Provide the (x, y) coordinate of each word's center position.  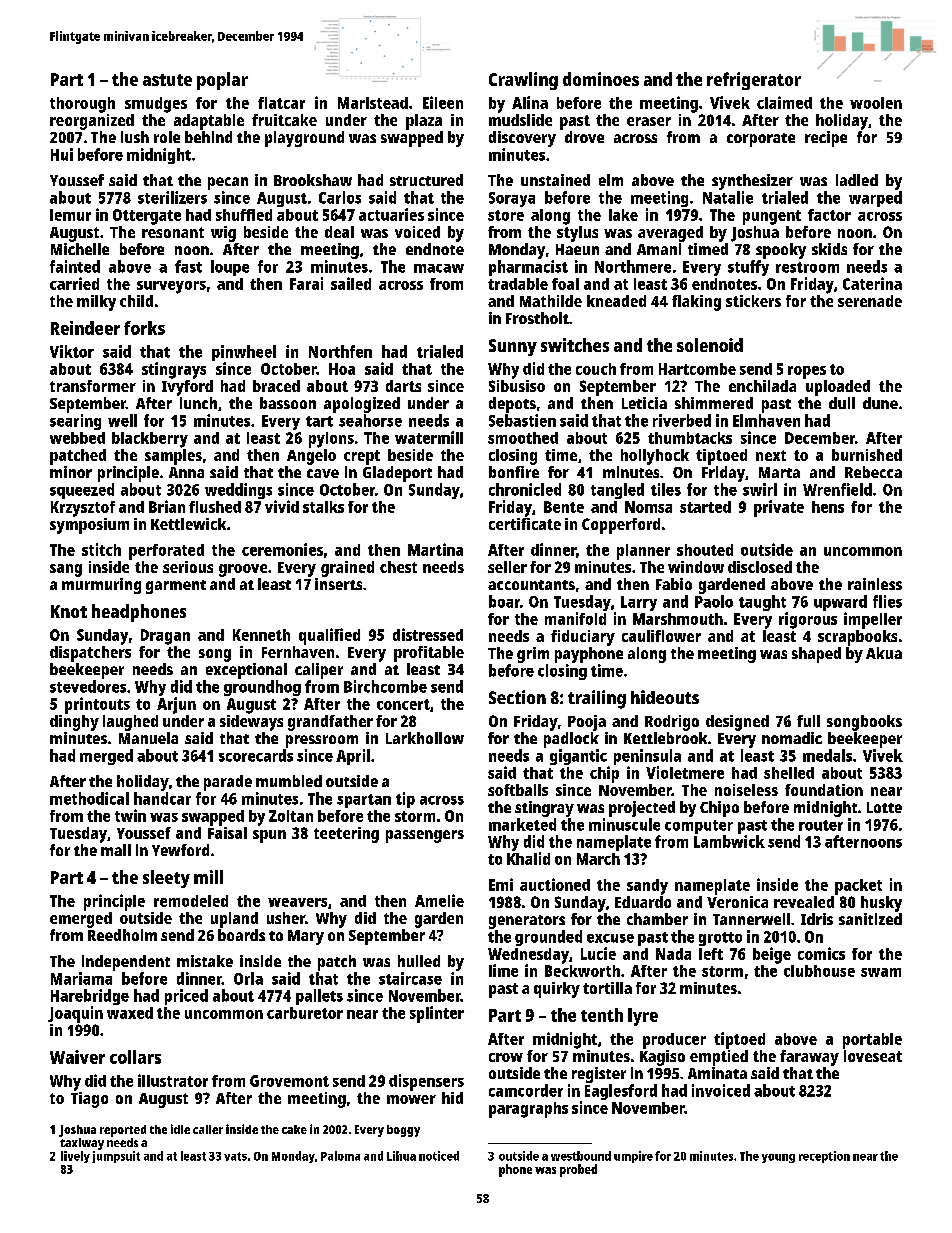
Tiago (89, 1100)
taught (762, 603)
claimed (784, 102)
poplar (222, 81)
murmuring (101, 586)
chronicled (525, 489)
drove (584, 137)
